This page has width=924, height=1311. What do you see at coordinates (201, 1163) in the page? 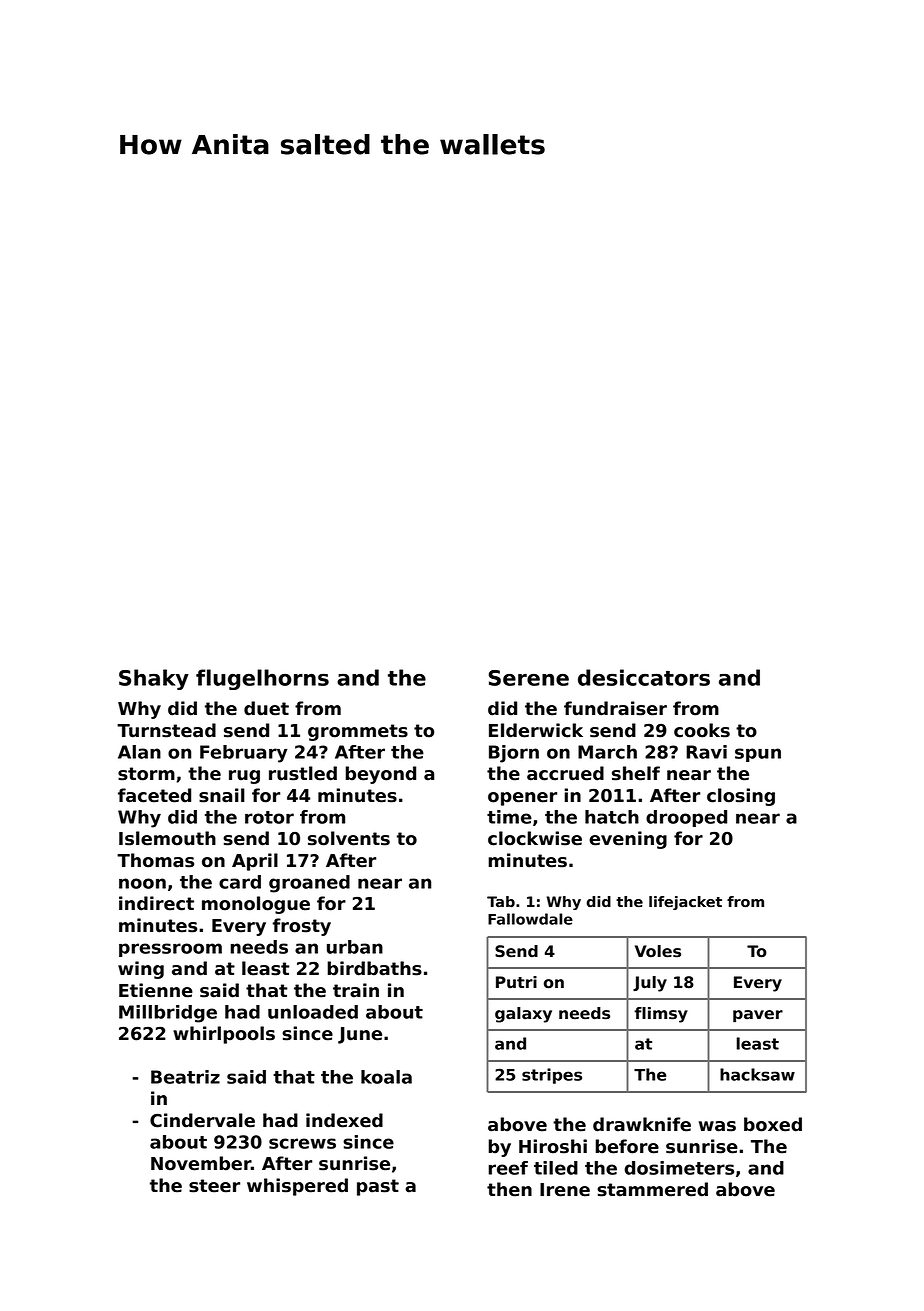
I see `November` at bounding box center [201, 1163].
